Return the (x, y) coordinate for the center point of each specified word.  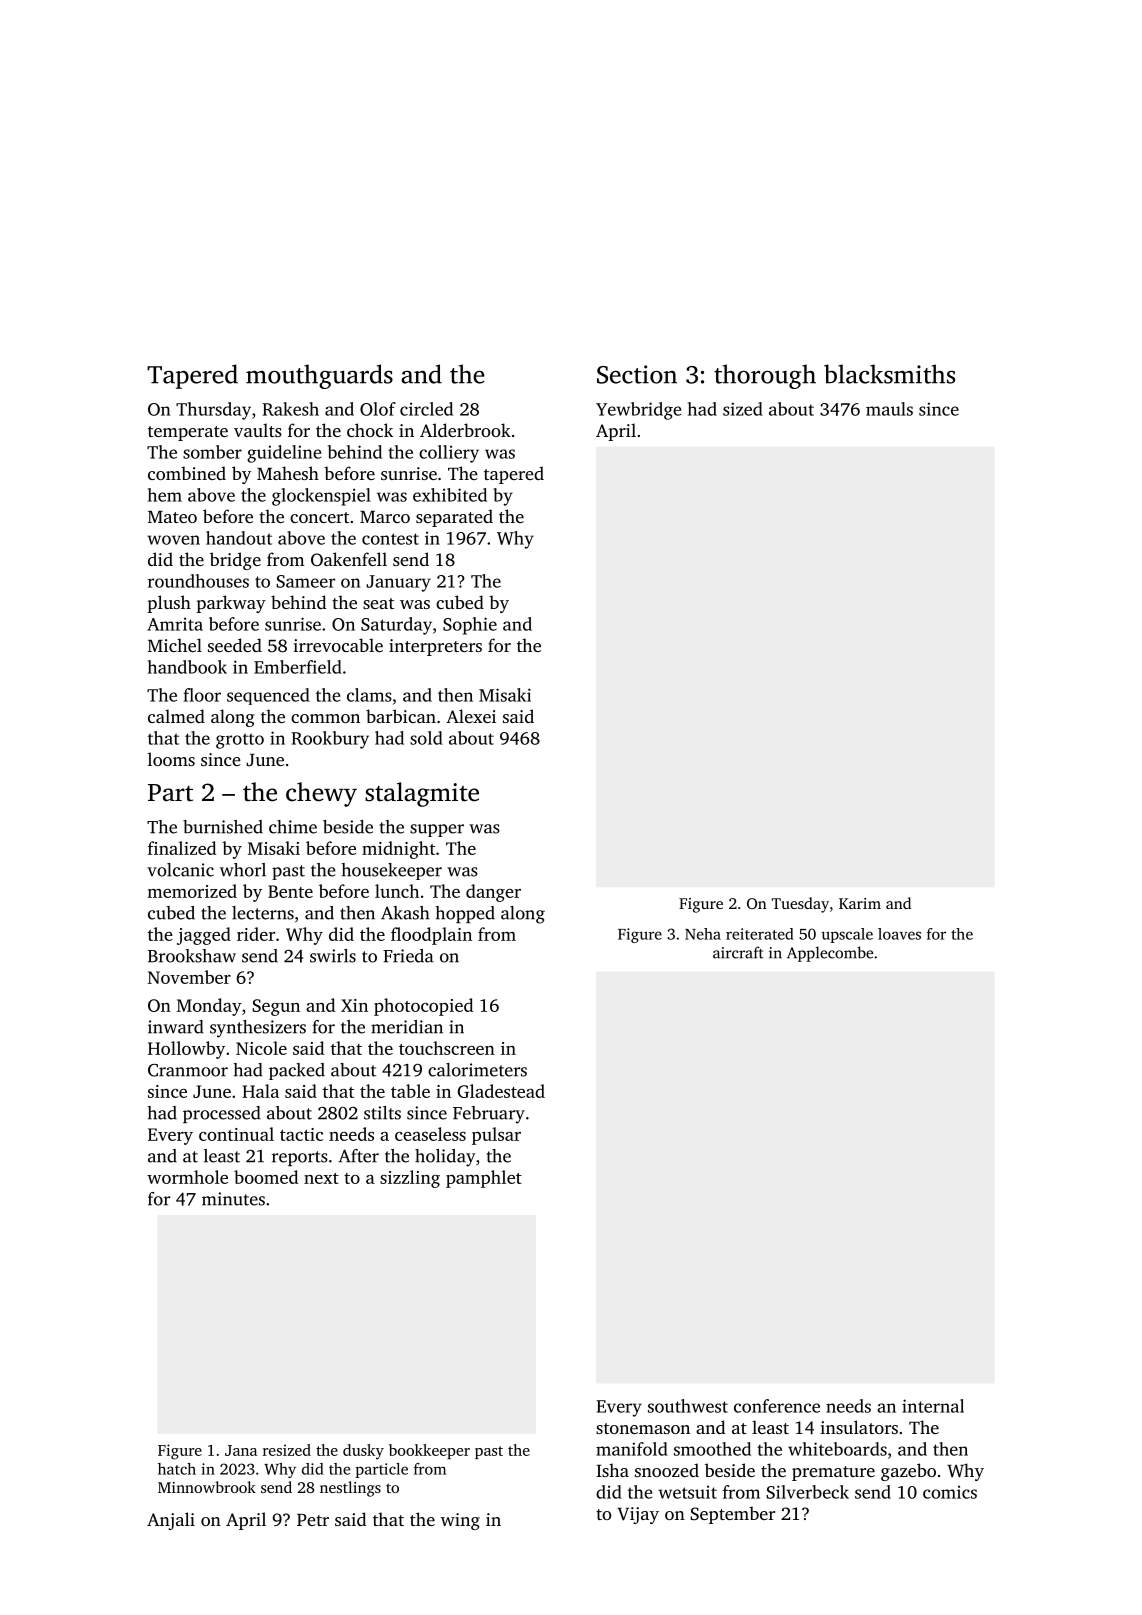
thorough (765, 376)
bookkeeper (429, 1451)
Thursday (213, 411)
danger (493, 893)
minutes (233, 1199)
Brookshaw (192, 956)
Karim (860, 903)
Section (637, 374)
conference (777, 1406)
